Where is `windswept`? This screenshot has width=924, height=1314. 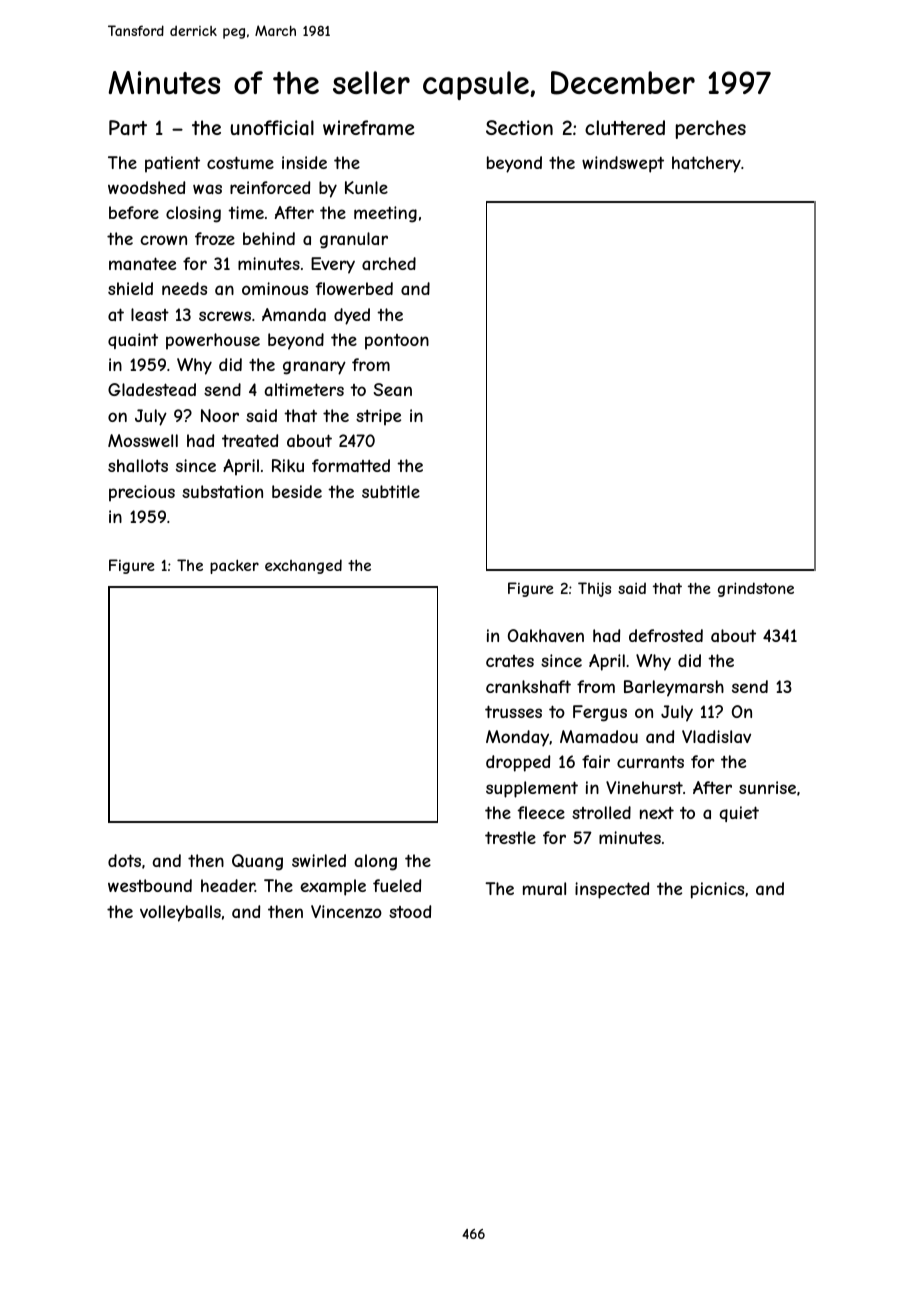
windswept is located at coordinates (623, 164).
